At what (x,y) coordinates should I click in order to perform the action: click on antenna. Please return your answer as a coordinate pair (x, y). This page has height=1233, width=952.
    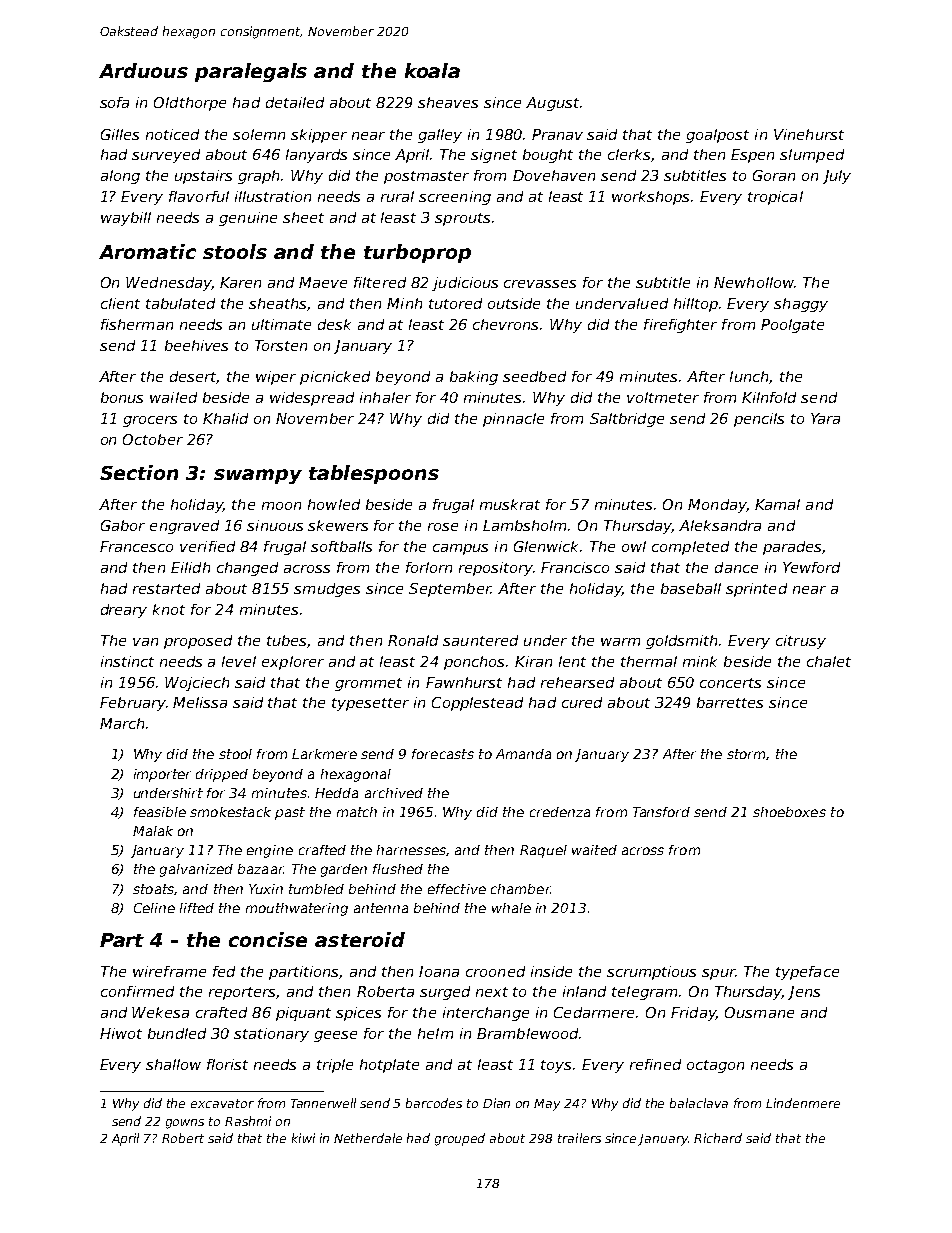
    Looking at the image, I should click on (381, 908).
